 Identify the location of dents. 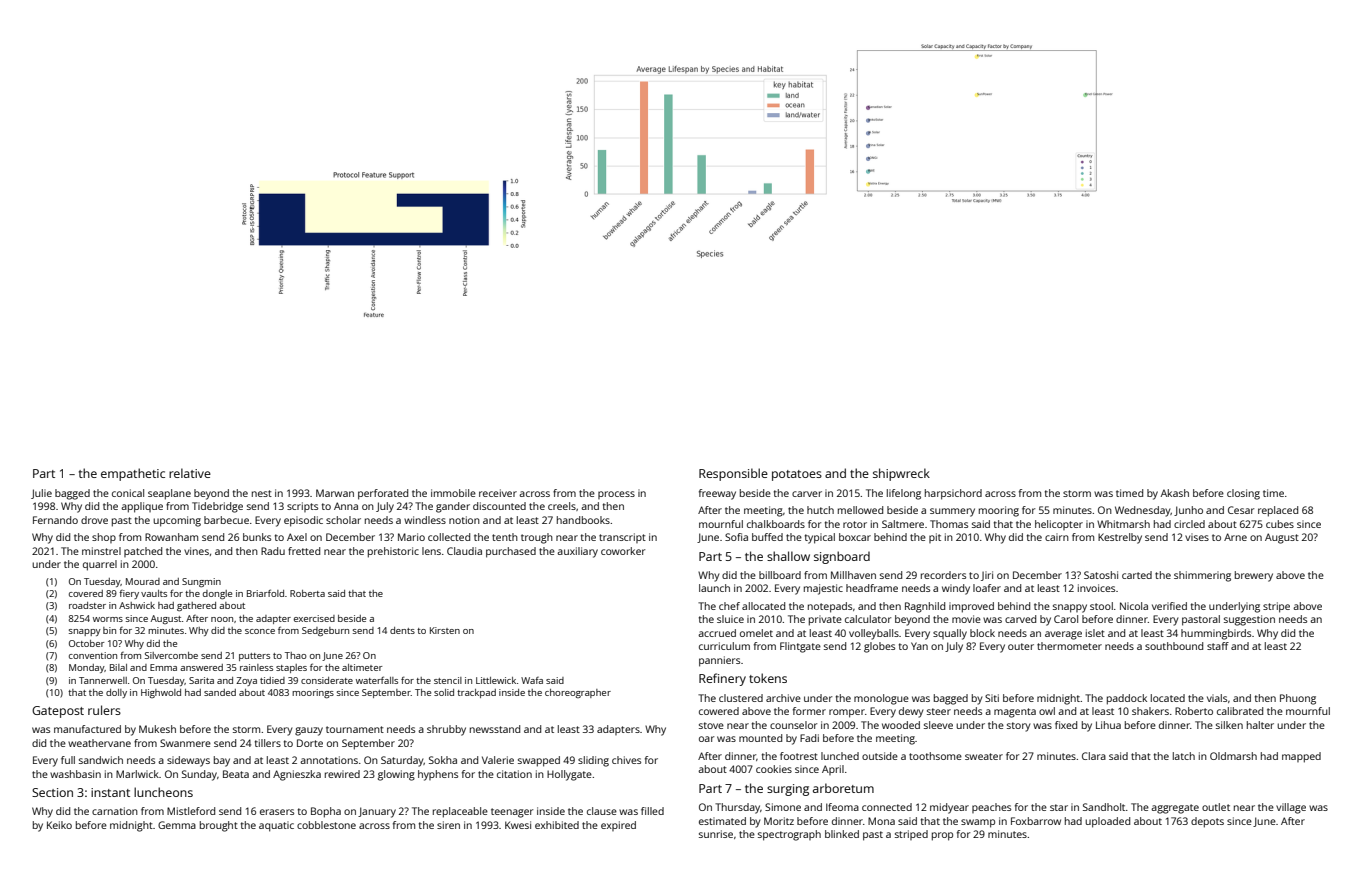
(402, 630).
